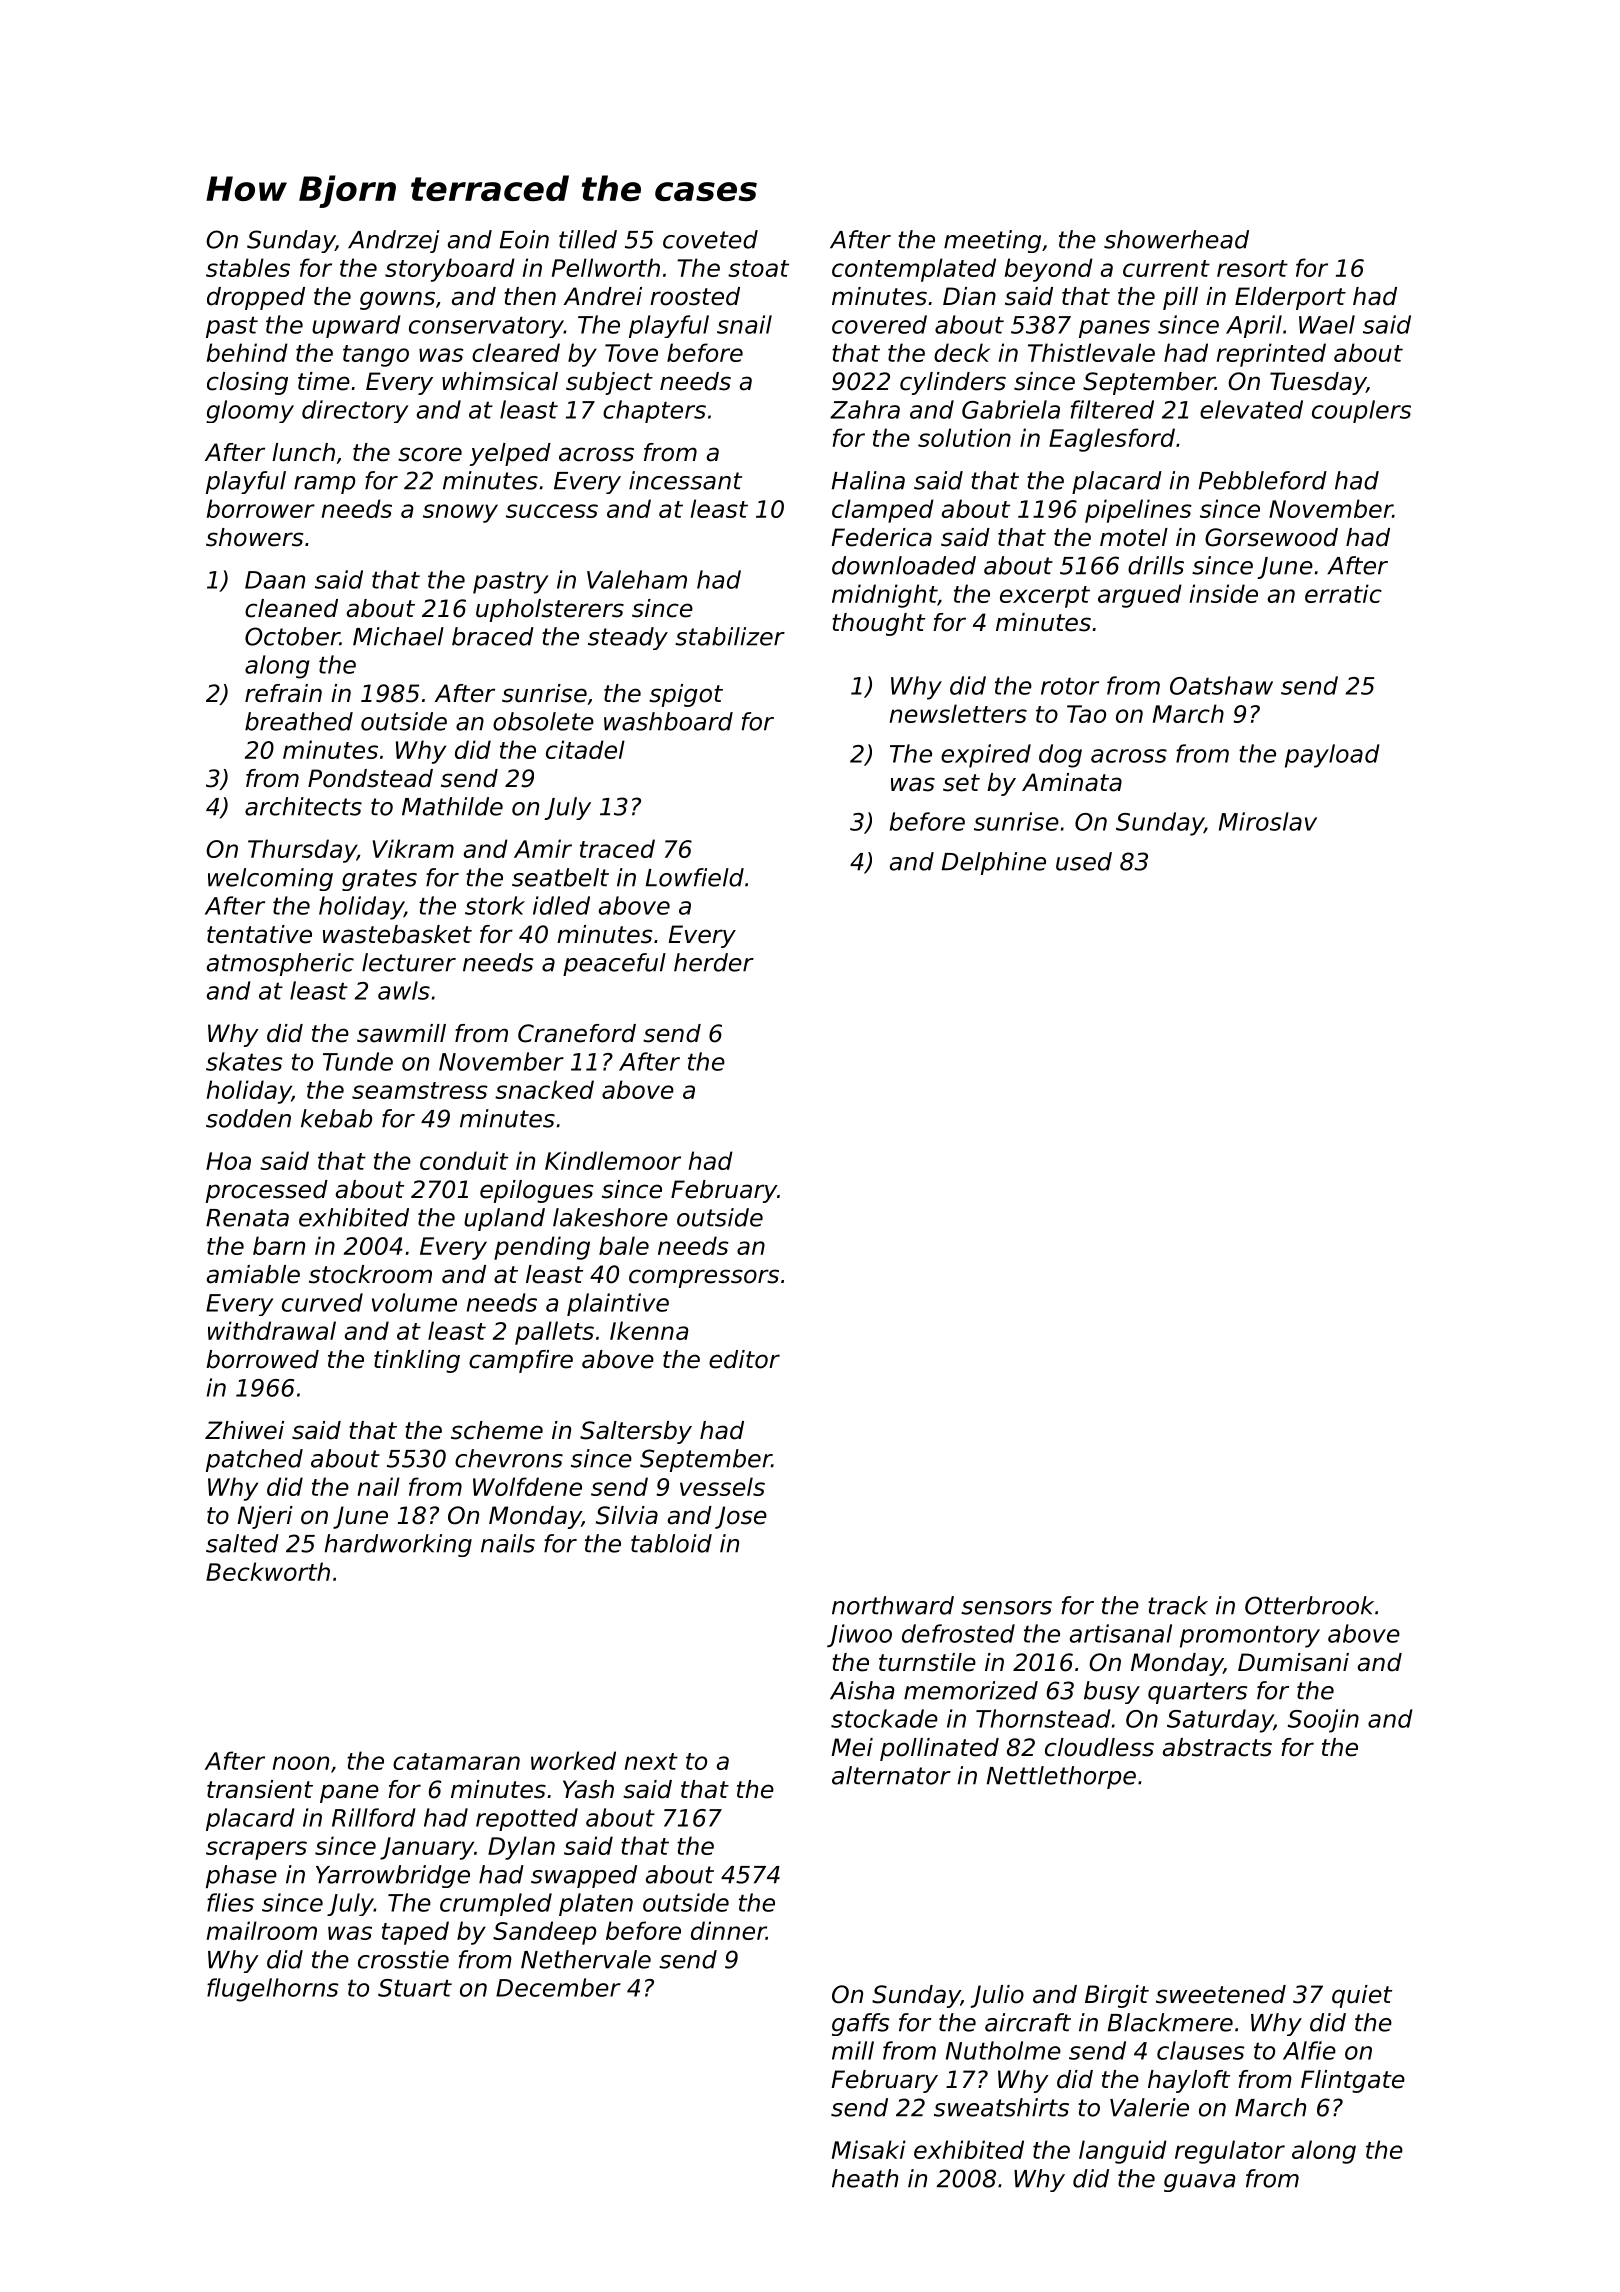 The width and height of the screenshot is (1620, 2292). I want to click on showerhead, so click(1176, 239).
